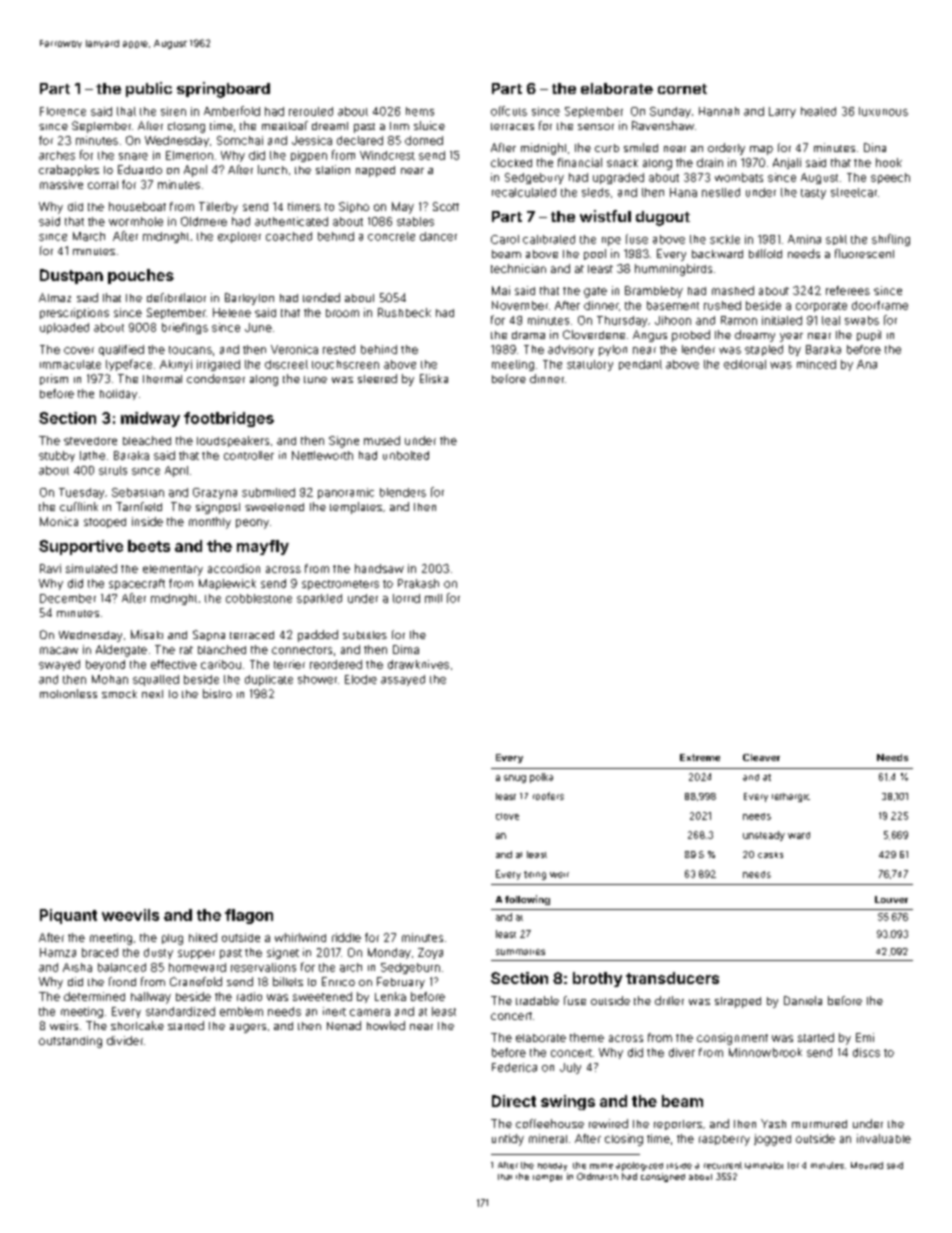  Describe the element at coordinates (745, 364) in the screenshot. I see `editorial` at that location.
